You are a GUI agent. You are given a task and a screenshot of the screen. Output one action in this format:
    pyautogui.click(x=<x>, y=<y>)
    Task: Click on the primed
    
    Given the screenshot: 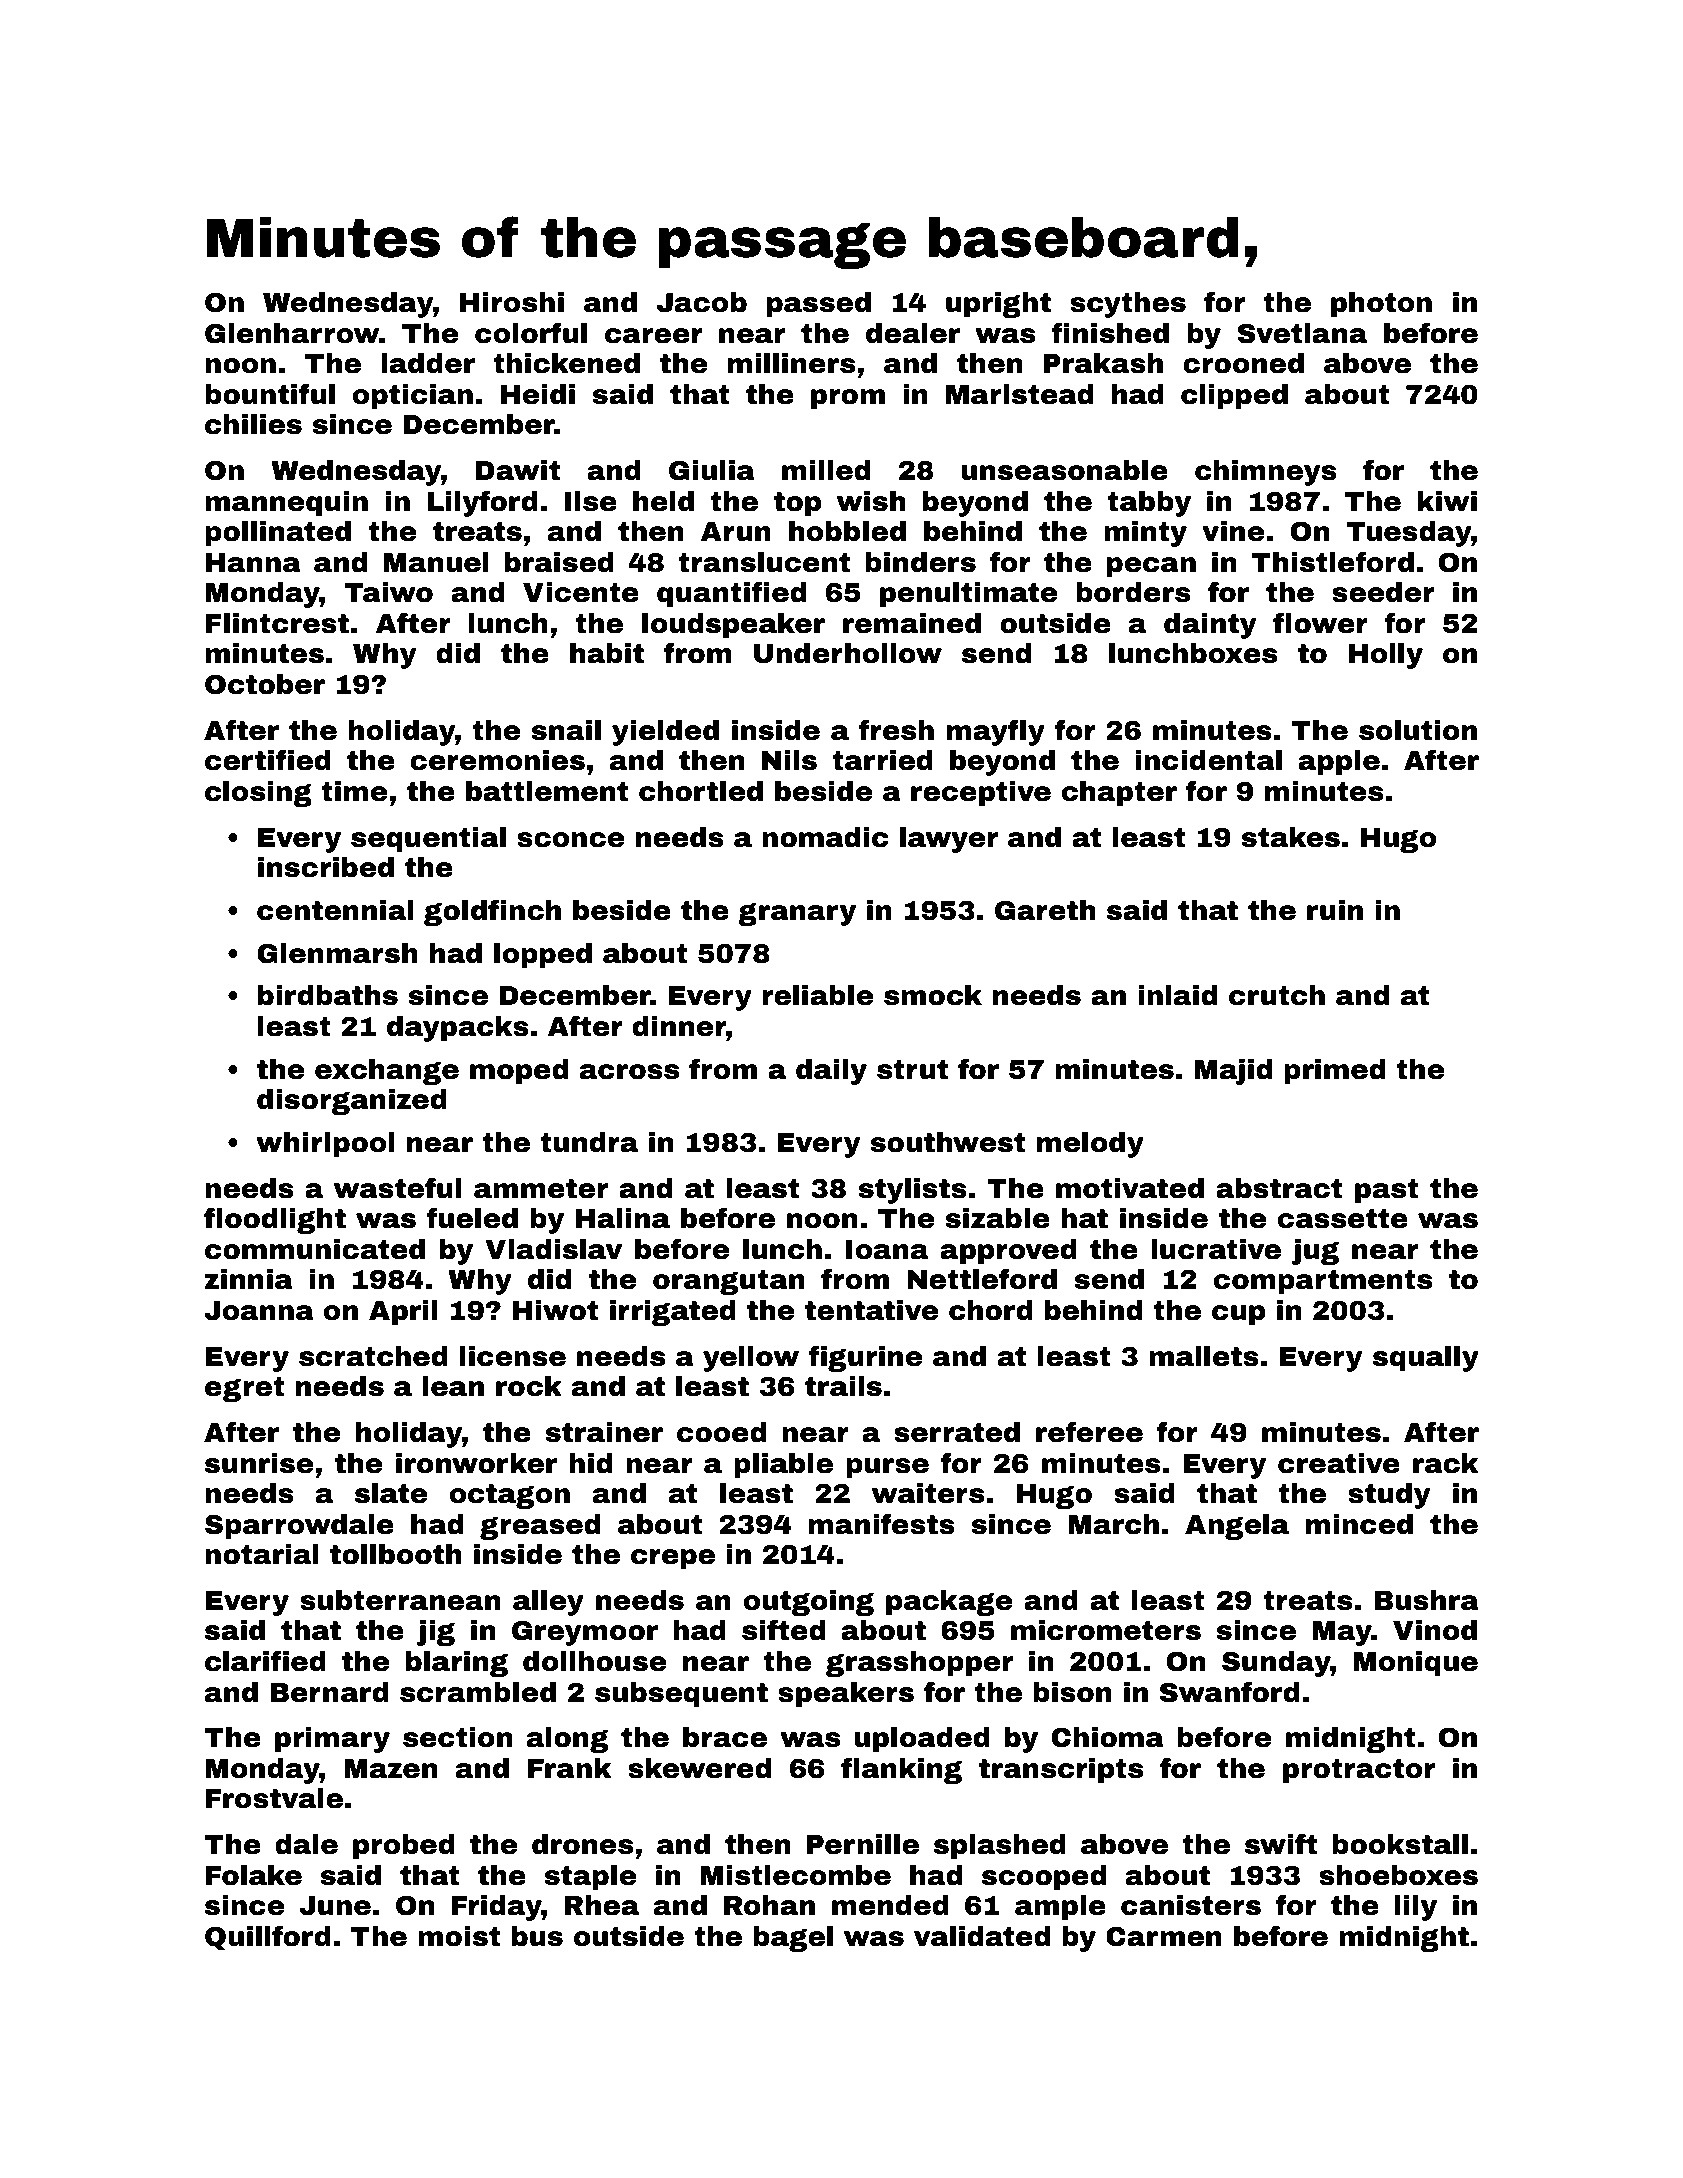 What is the action you would take?
    pyautogui.click(x=1334, y=1072)
